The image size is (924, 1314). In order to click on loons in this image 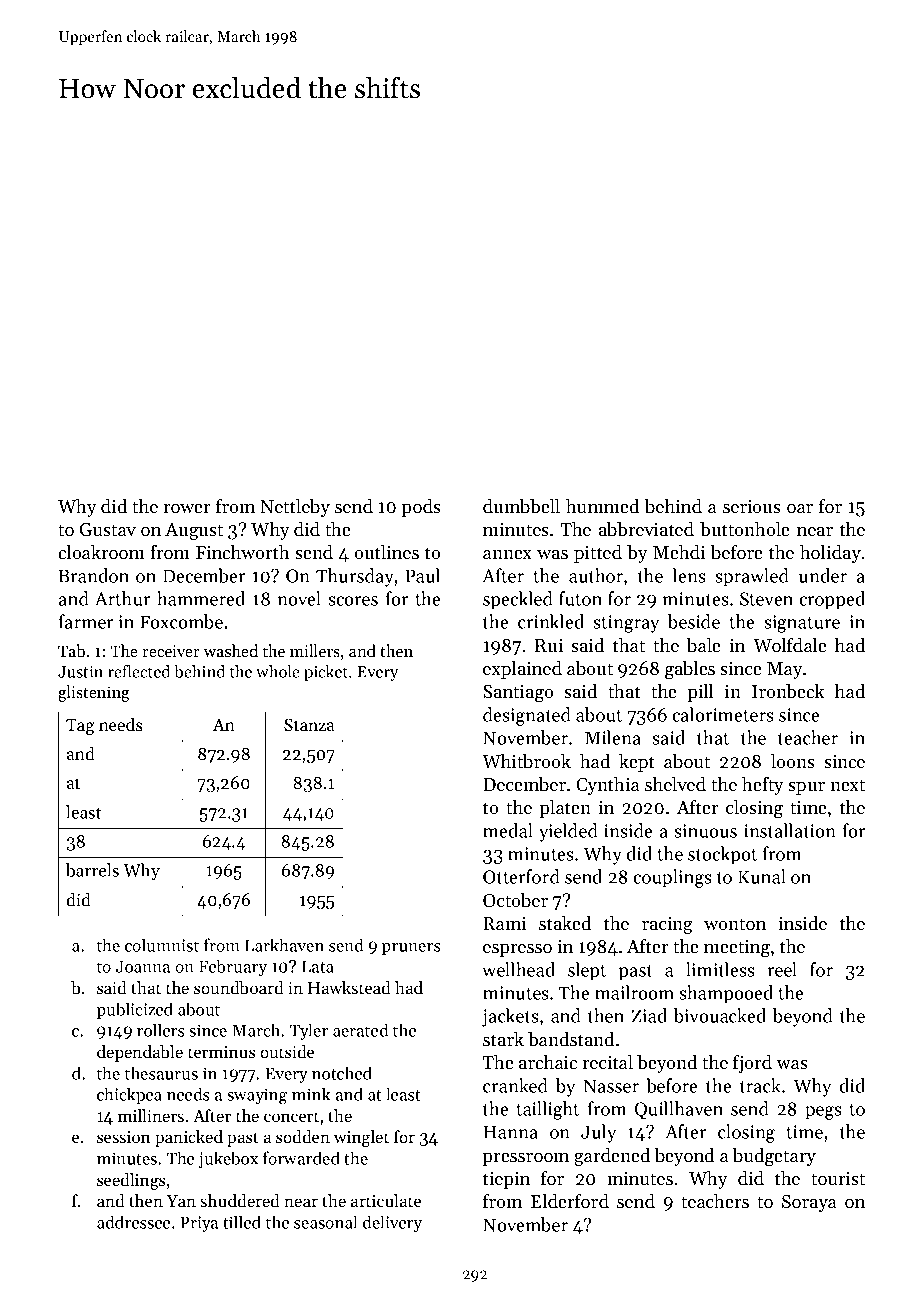, I will do `click(793, 761)`.
